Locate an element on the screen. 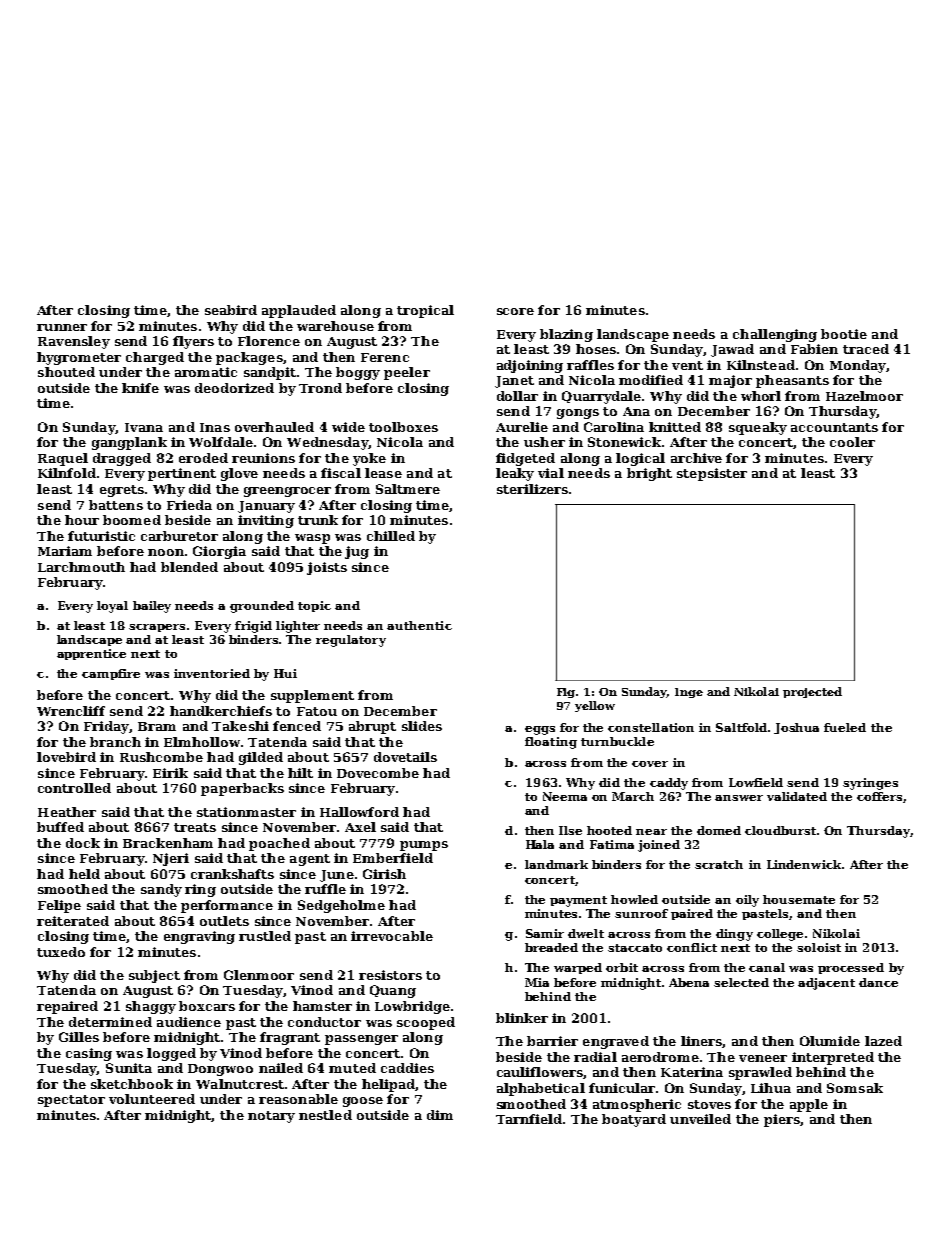  Wednesday is located at coordinates (327, 443).
